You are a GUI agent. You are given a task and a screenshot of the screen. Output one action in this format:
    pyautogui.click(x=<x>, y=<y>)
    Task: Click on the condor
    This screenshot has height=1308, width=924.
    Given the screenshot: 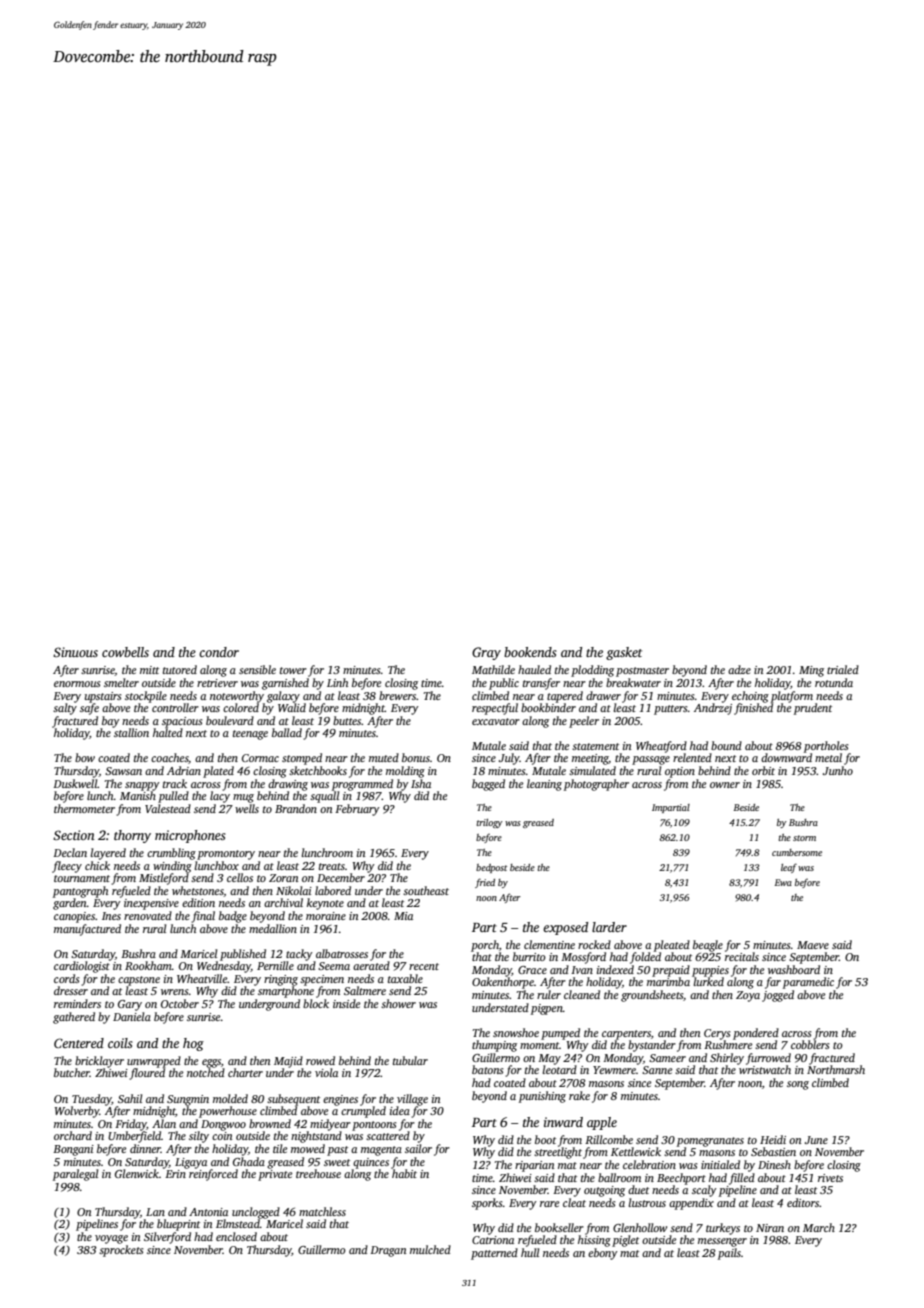 What is the action you would take?
    pyautogui.click(x=219, y=652)
